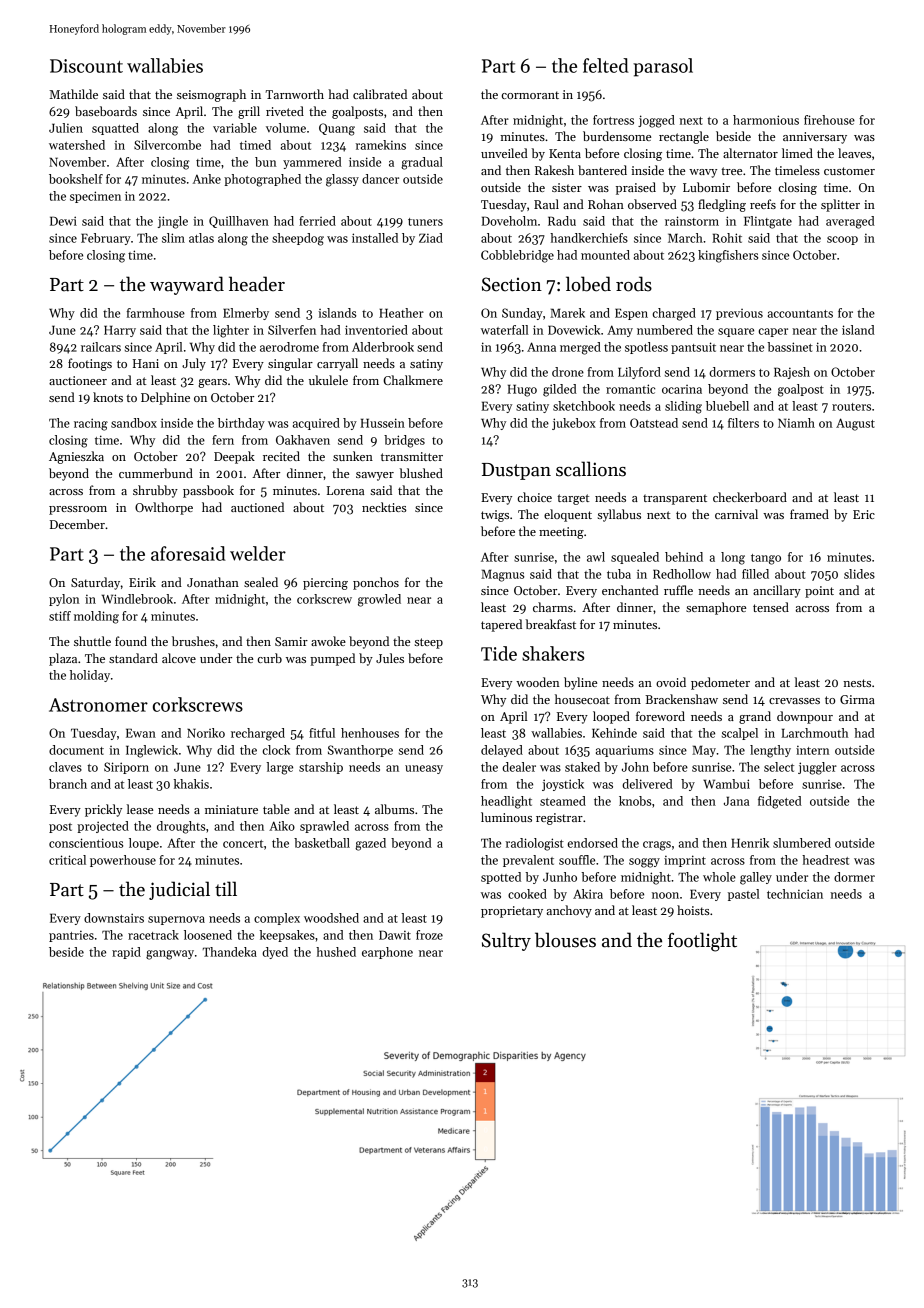 The image size is (924, 1308). I want to click on felted, so click(606, 65).
